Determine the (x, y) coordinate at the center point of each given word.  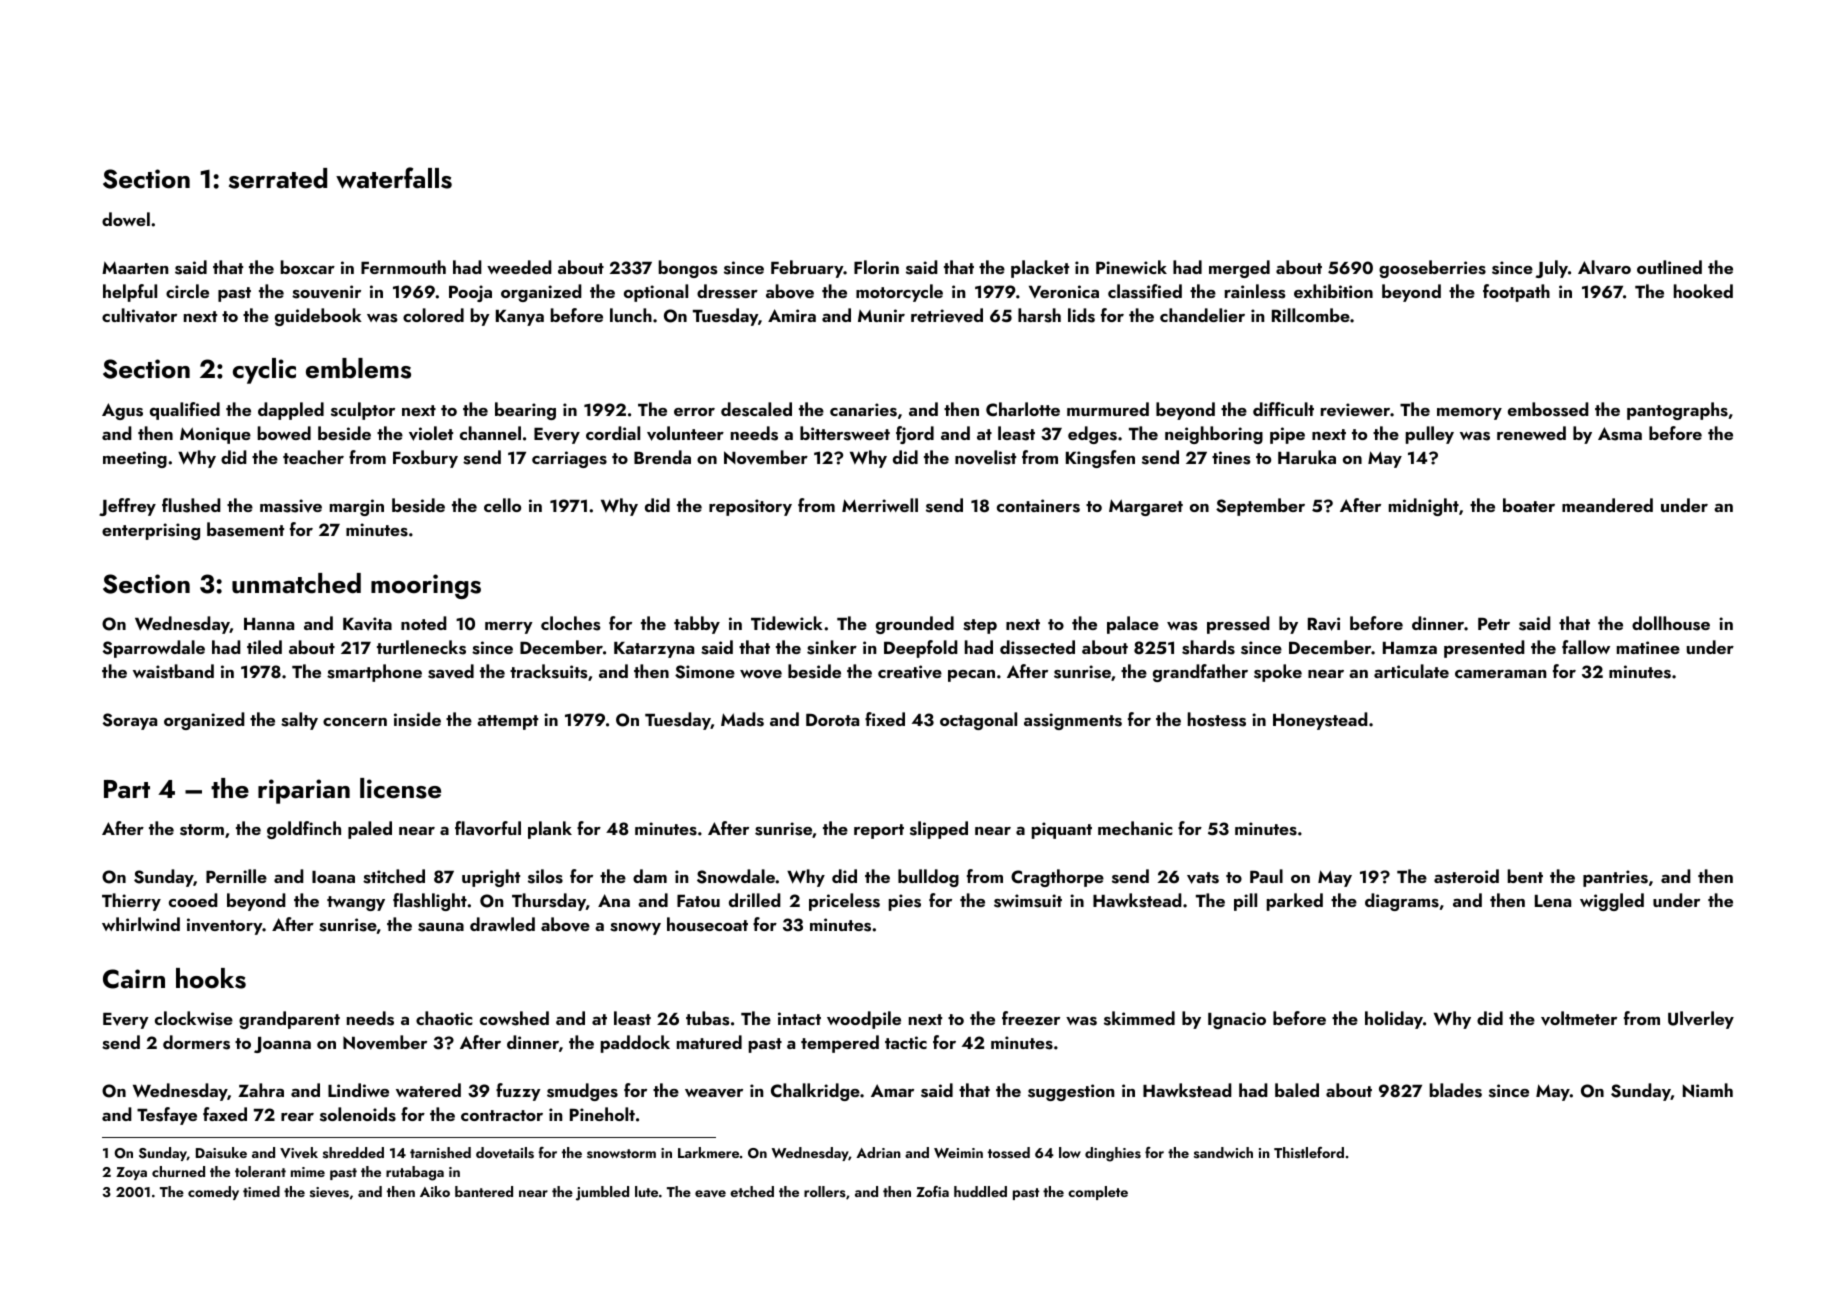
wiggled (1612, 902)
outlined (1669, 267)
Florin (876, 267)
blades (1456, 1090)
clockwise (194, 1018)
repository (750, 507)
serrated (278, 178)
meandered (1607, 505)
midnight (1424, 507)
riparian (304, 791)
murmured (1108, 409)
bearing (525, 411)
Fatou (698, 901)
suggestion (1071, 1092)
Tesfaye (167, 1116)
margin (357, 507)
